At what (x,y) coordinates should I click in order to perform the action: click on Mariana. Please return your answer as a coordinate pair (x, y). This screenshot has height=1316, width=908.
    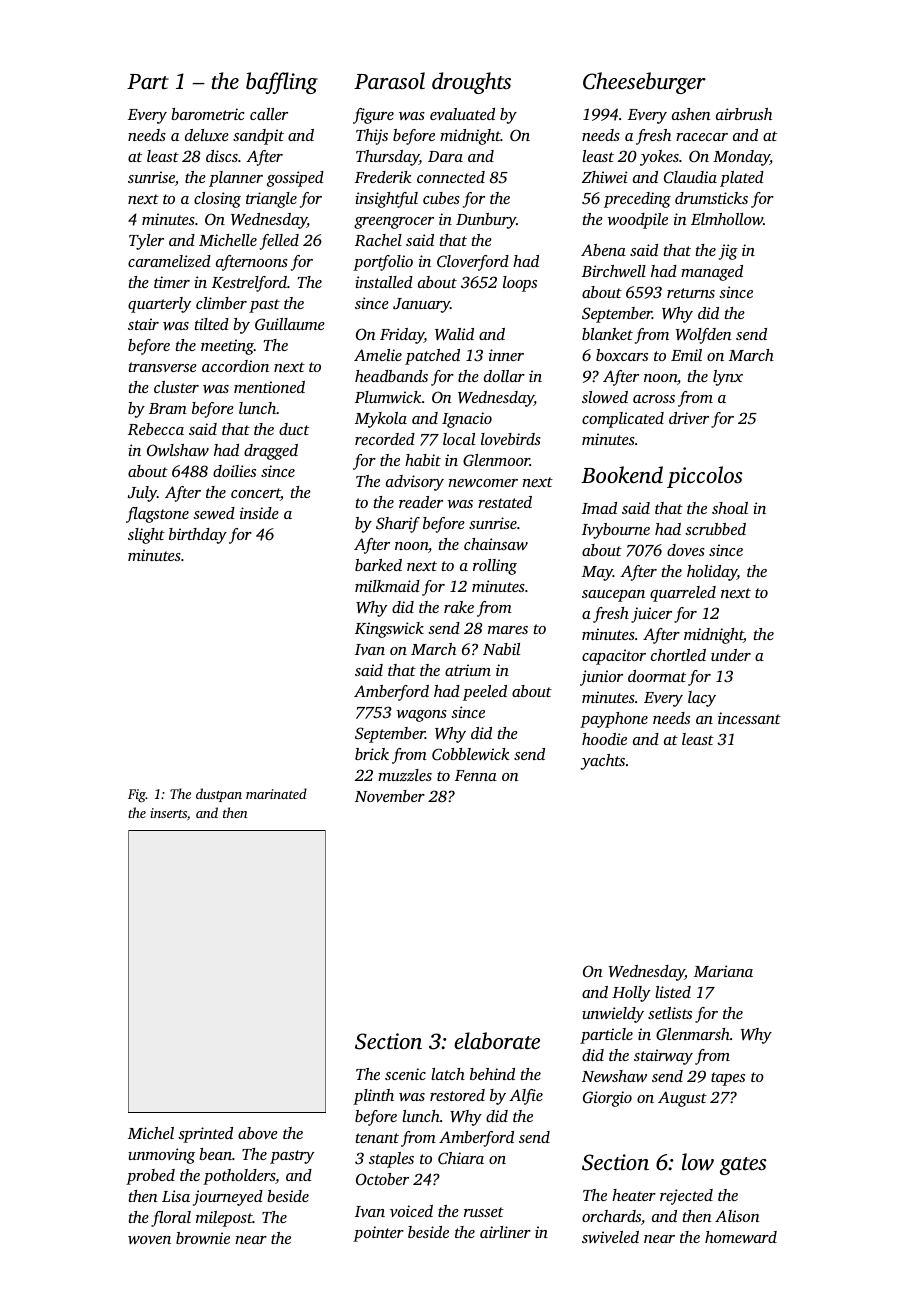
    Looking at the image, I should click on (723, 971).
